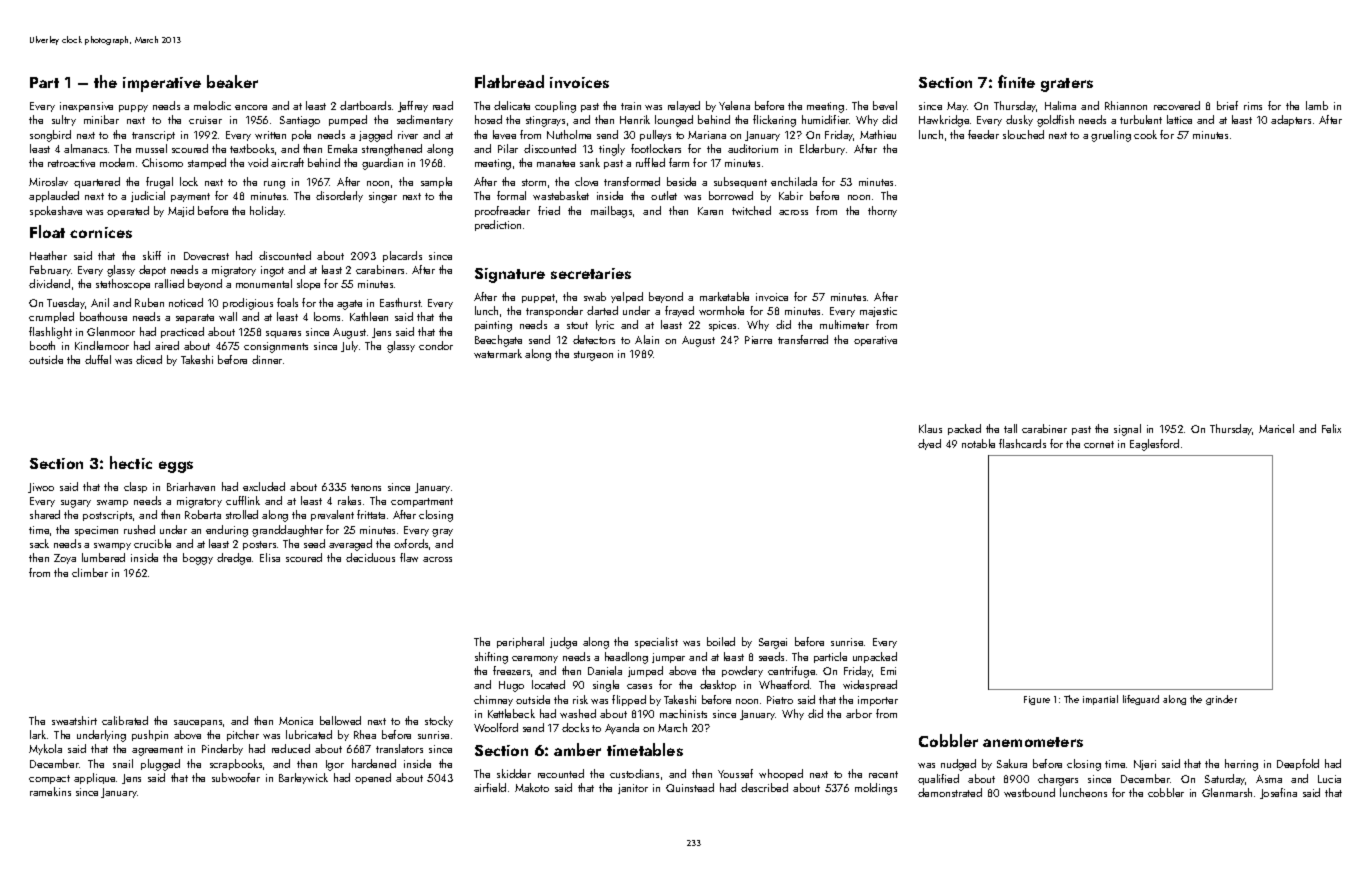  What do you see at coordinates (232, 81) in the screenshot?
I see `beaker` at bounding box center [232, 81].
